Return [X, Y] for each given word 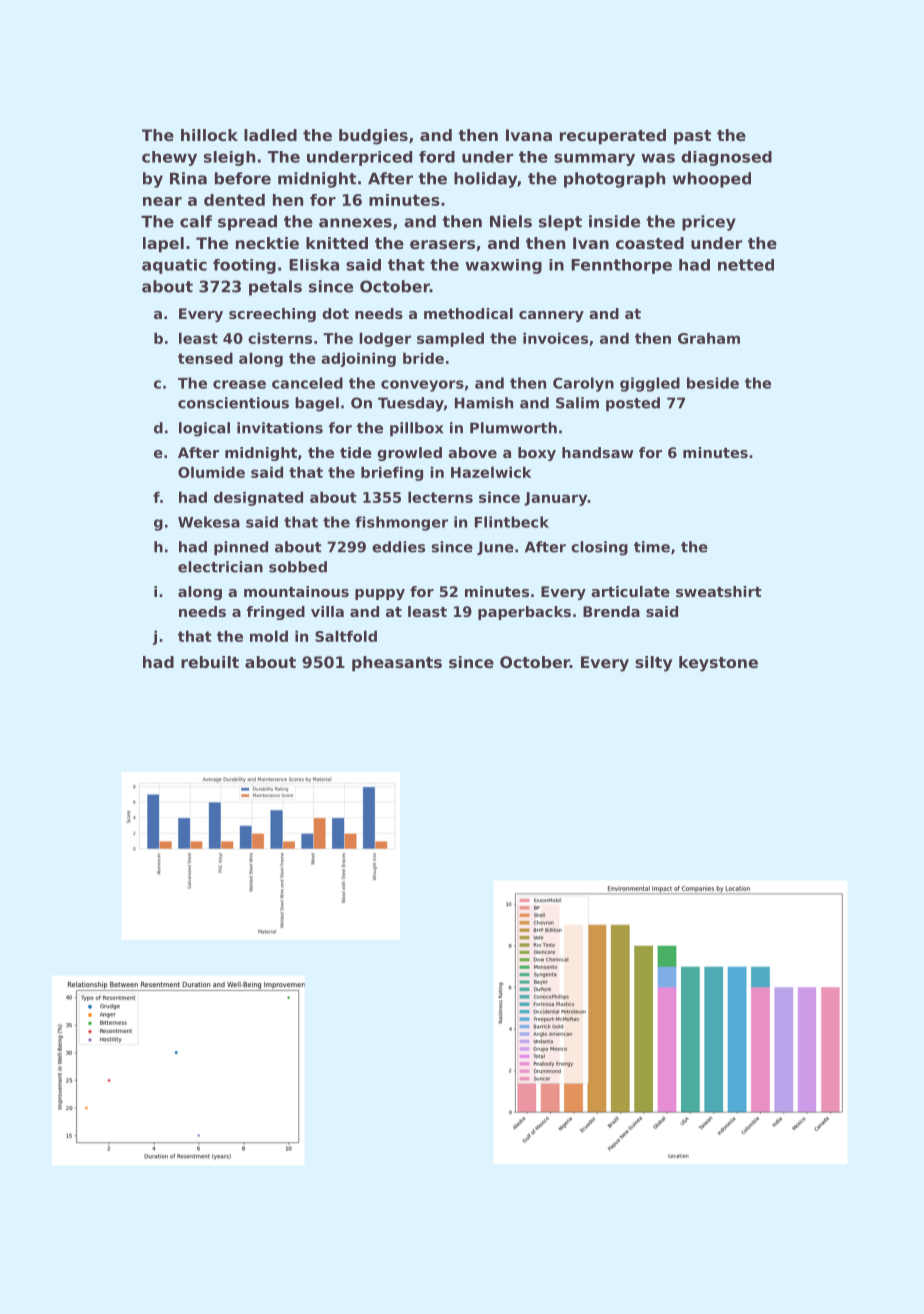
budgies [373, 137]
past [692, 137]
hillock [209, 135]
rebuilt [210, 662]
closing [599, 548]
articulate [630, 591]
